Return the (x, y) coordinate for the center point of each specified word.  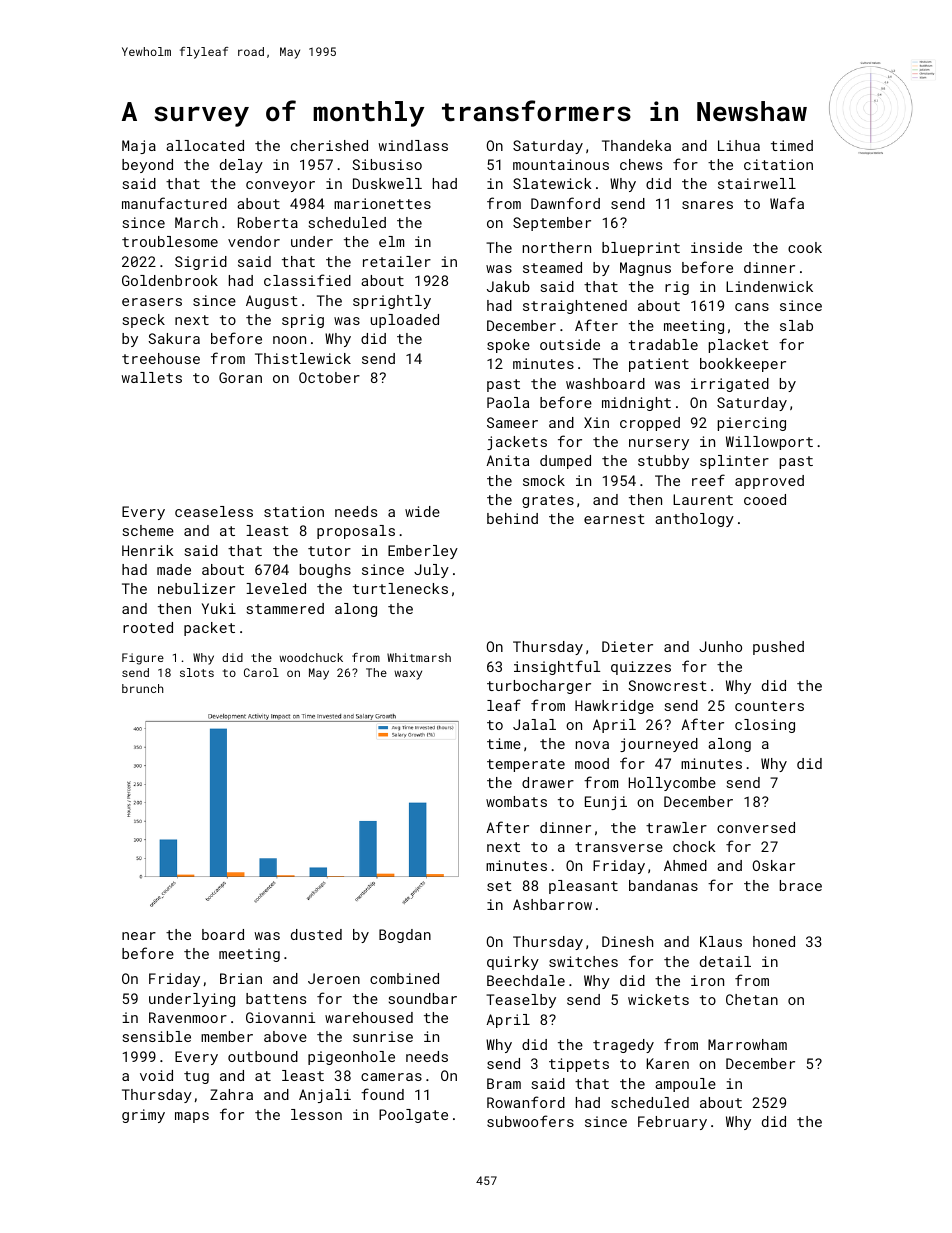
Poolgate (413, 1116)
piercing (752, 424)
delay (241, 166)
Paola (508, 402)
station (294, 511)
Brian (241, 978)
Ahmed (685, 865)
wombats (516, 801)
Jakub (508, 286)
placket (739, 346)
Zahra (231, 1094)
